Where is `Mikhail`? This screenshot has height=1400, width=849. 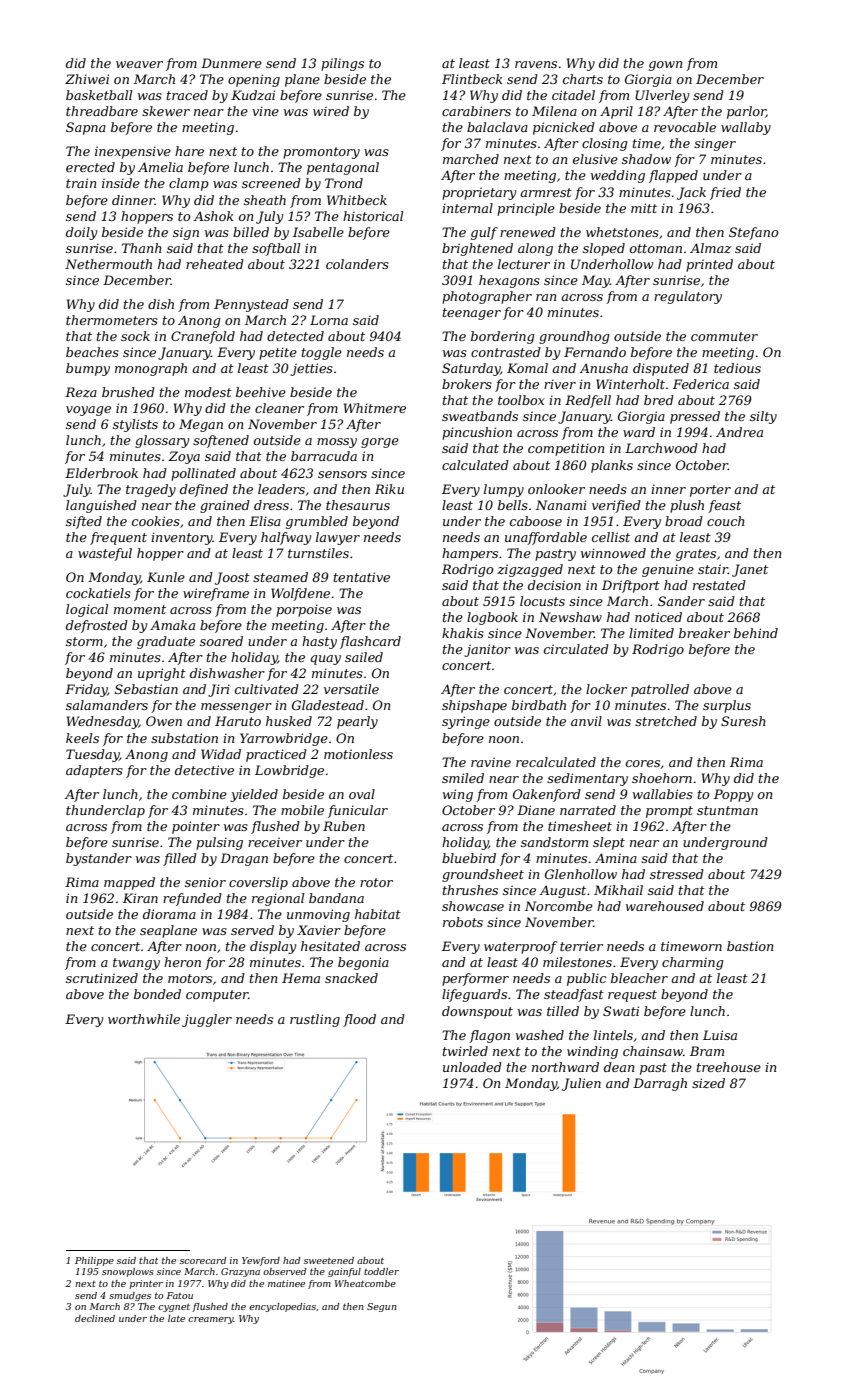 Mikhail is located at coordinates (618, 890).
